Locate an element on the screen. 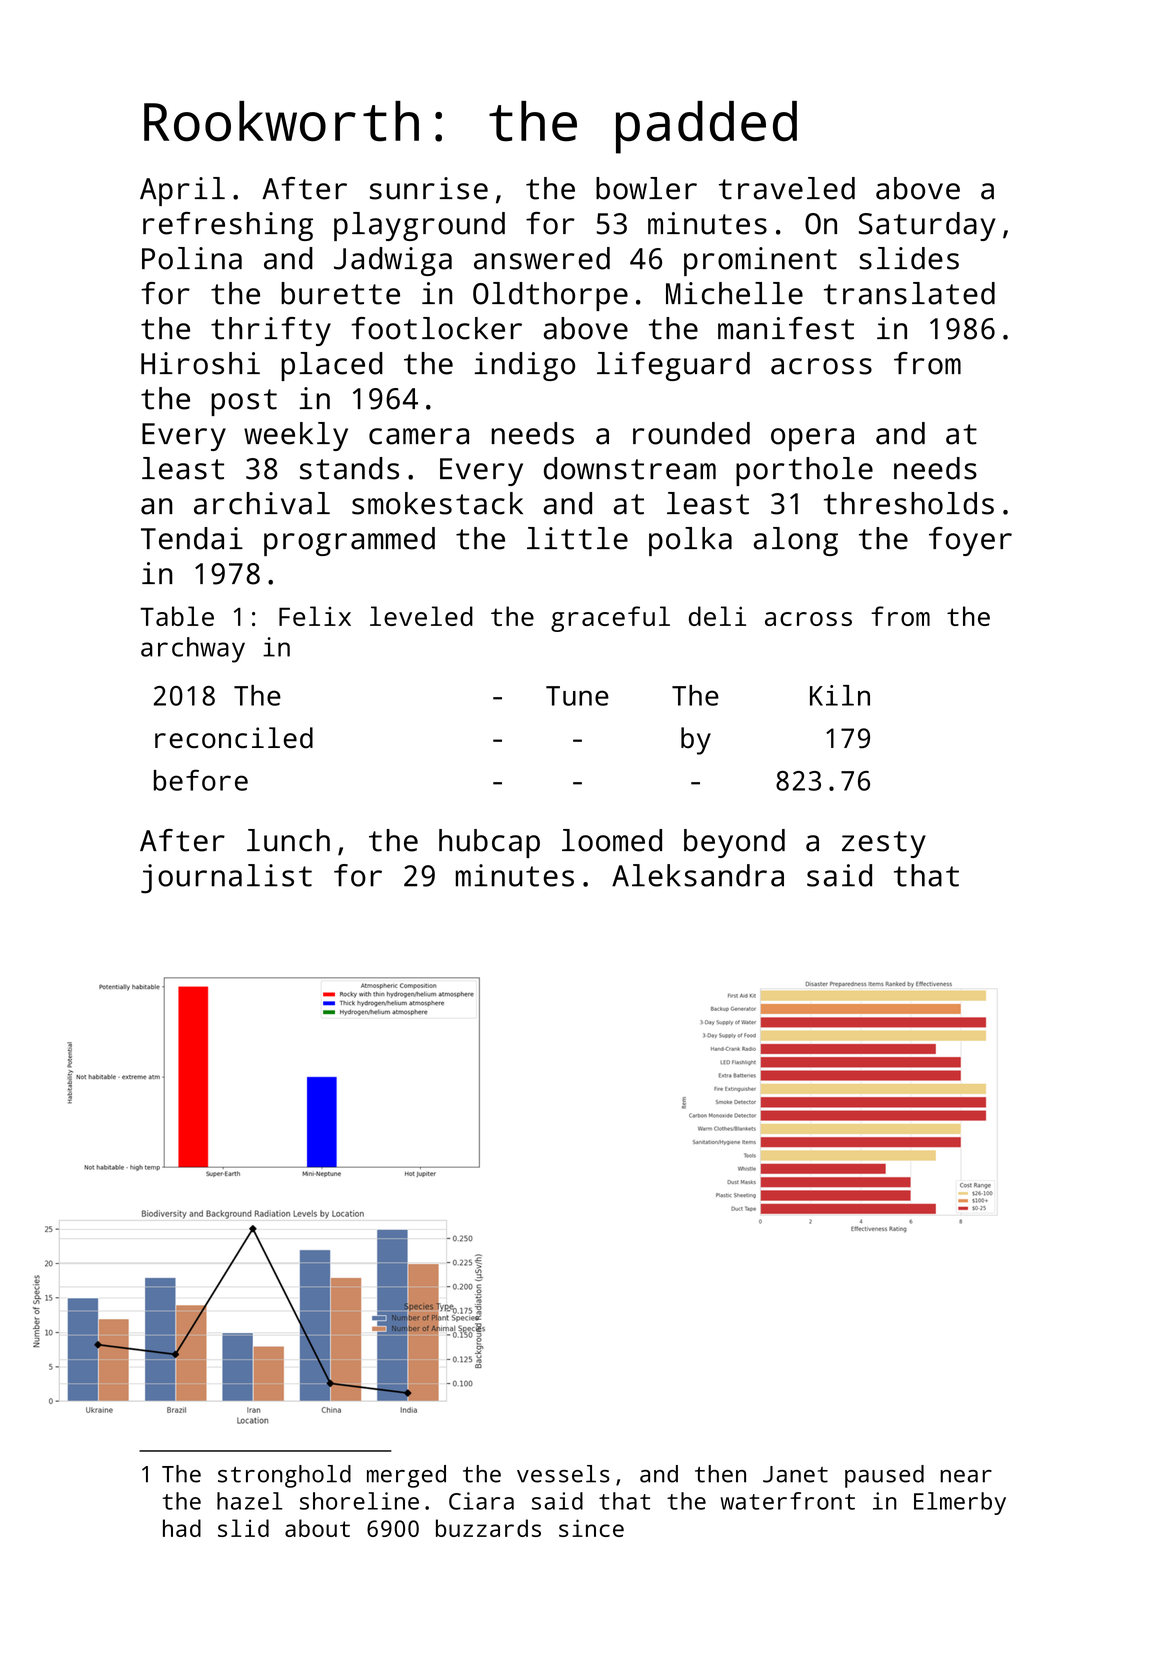 The height and width of the screenshot is (1654, 1165). stronghold is located at coordinates (284, 1476).
